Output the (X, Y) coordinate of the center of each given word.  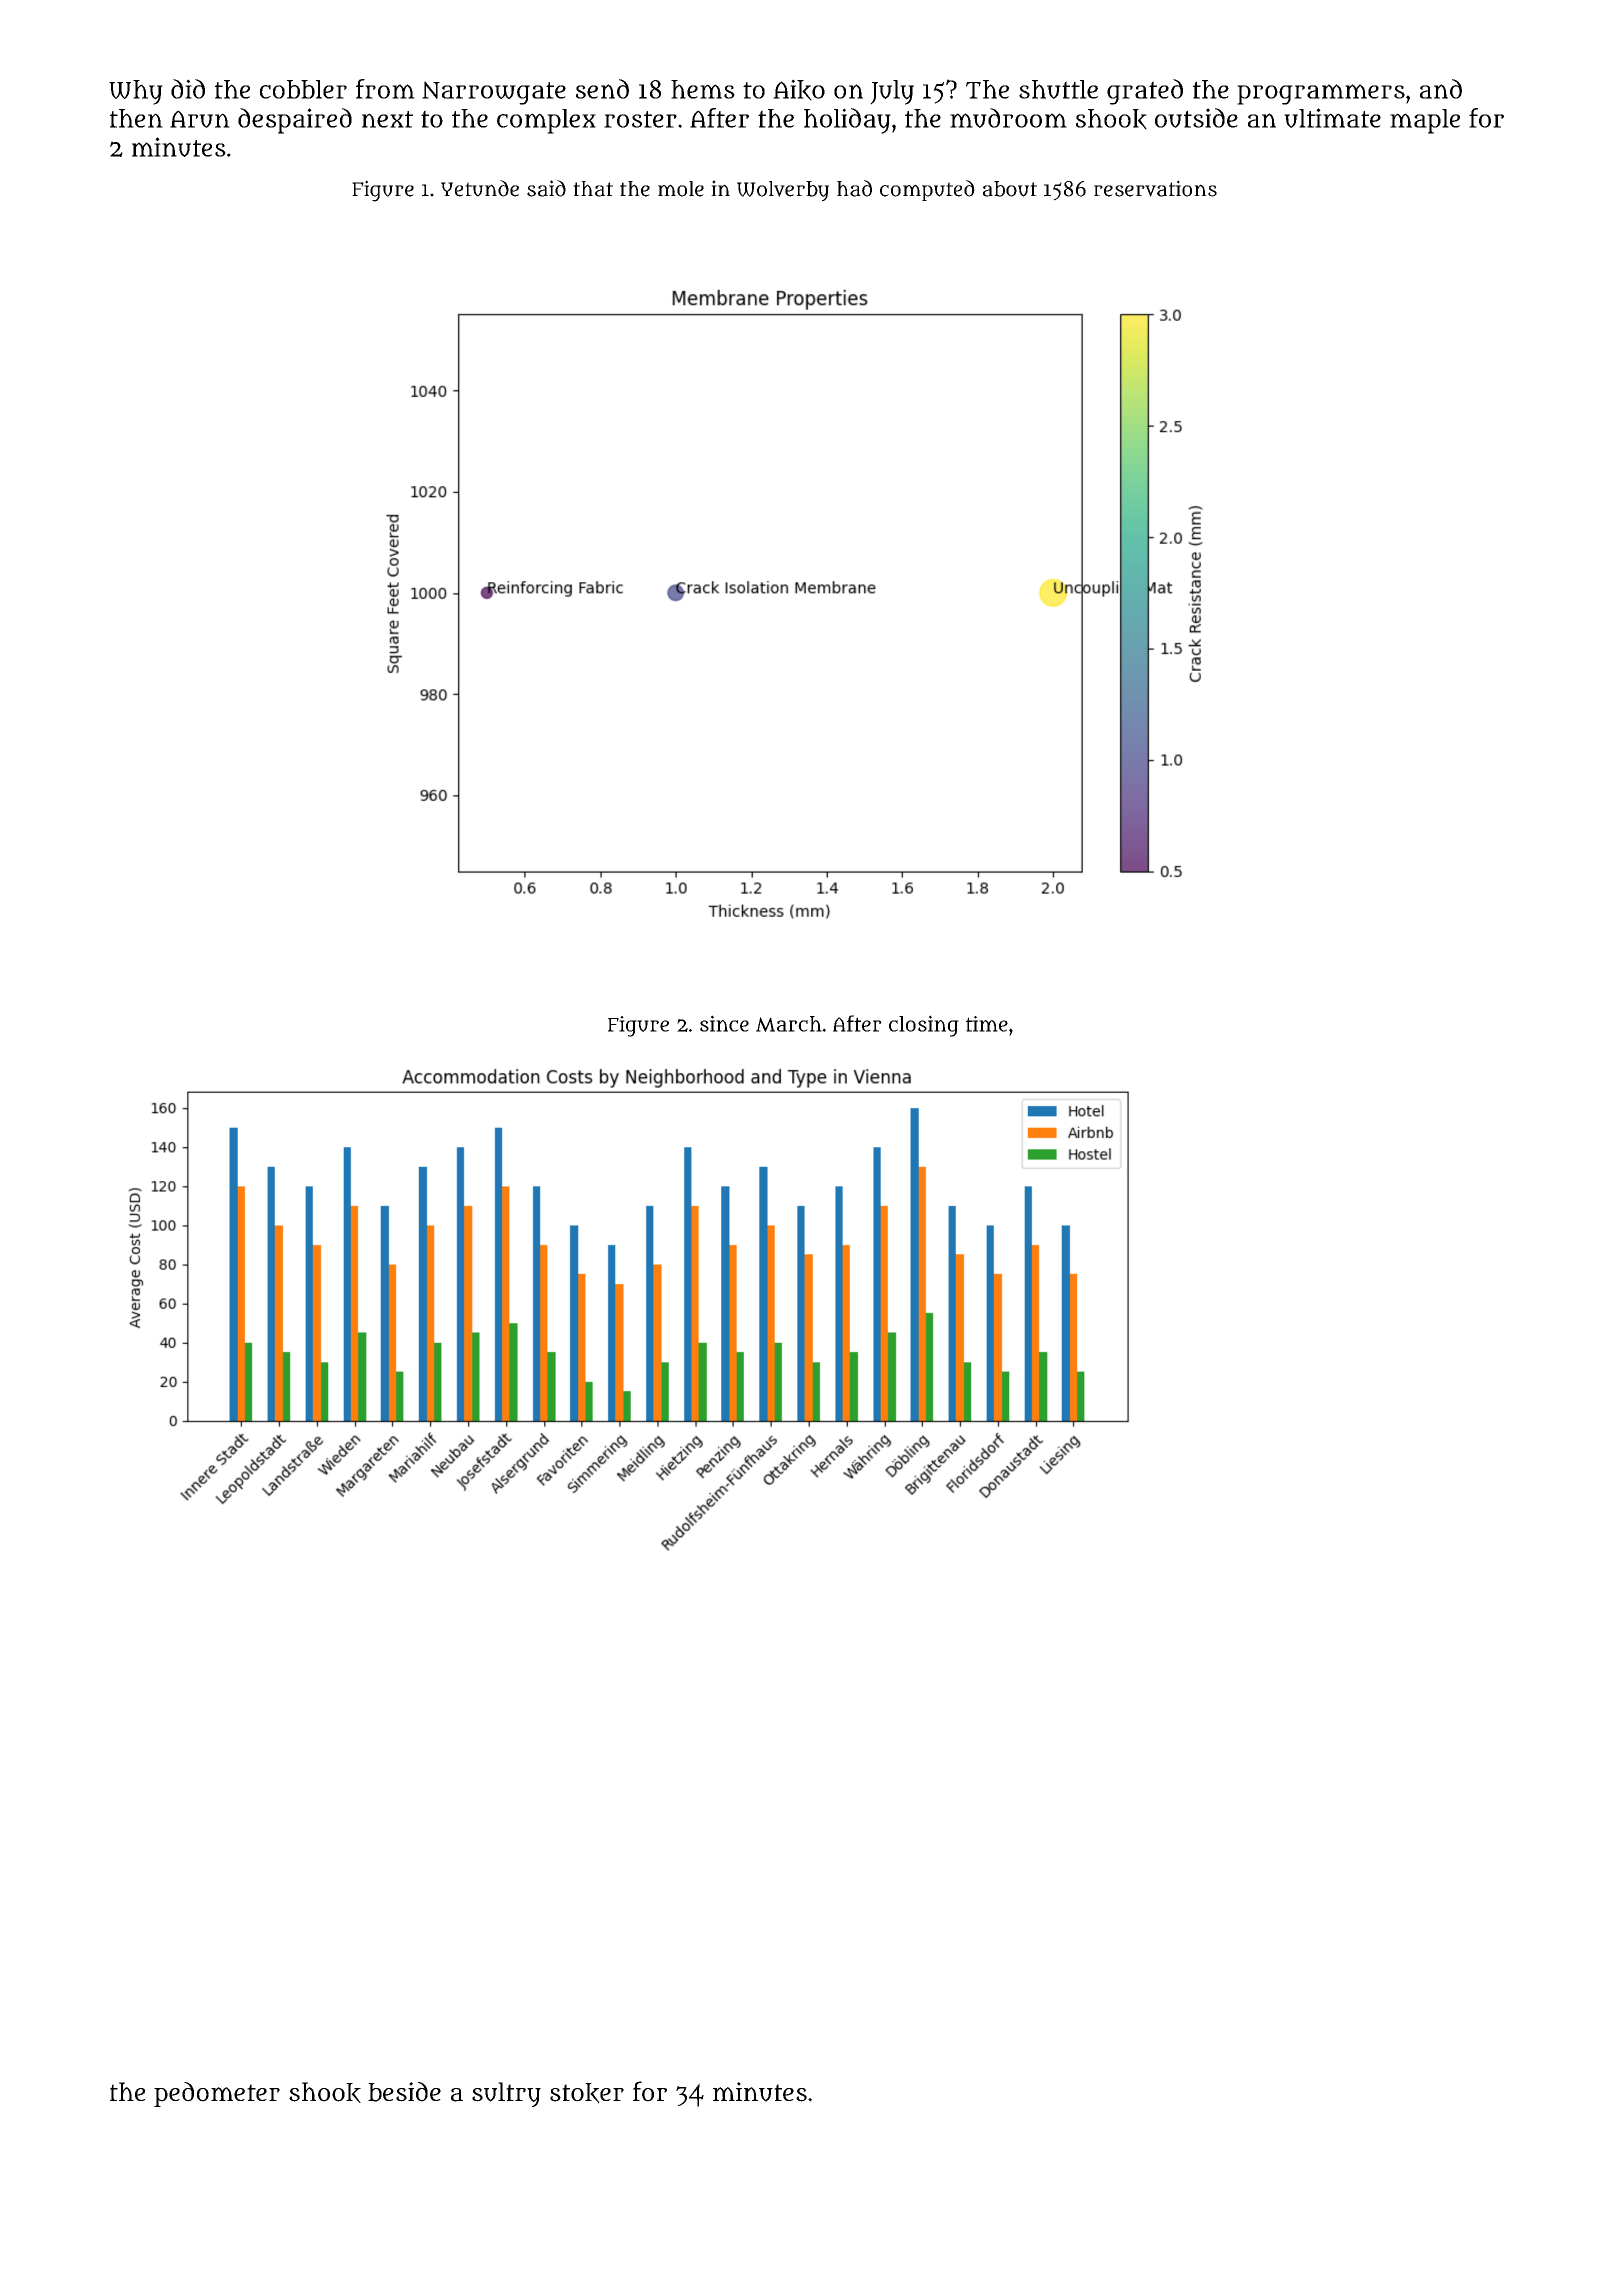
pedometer (217, 2094)
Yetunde (480, 188)
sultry (506, 2094)
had (854, 188)
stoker (587, 2093)
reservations (1155, 188)
